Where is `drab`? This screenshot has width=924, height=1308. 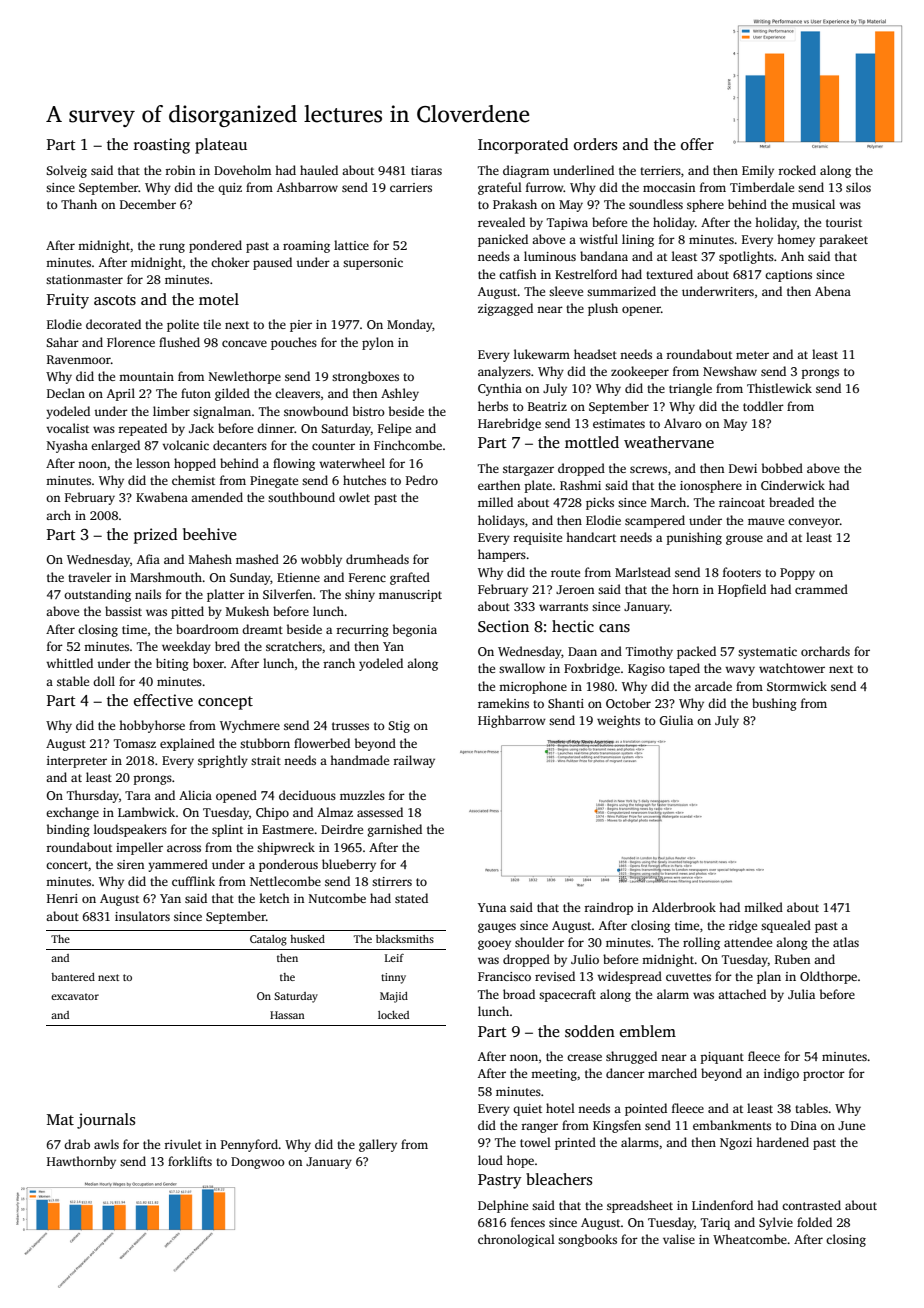 drab is located at coordinates (77, 1144).
